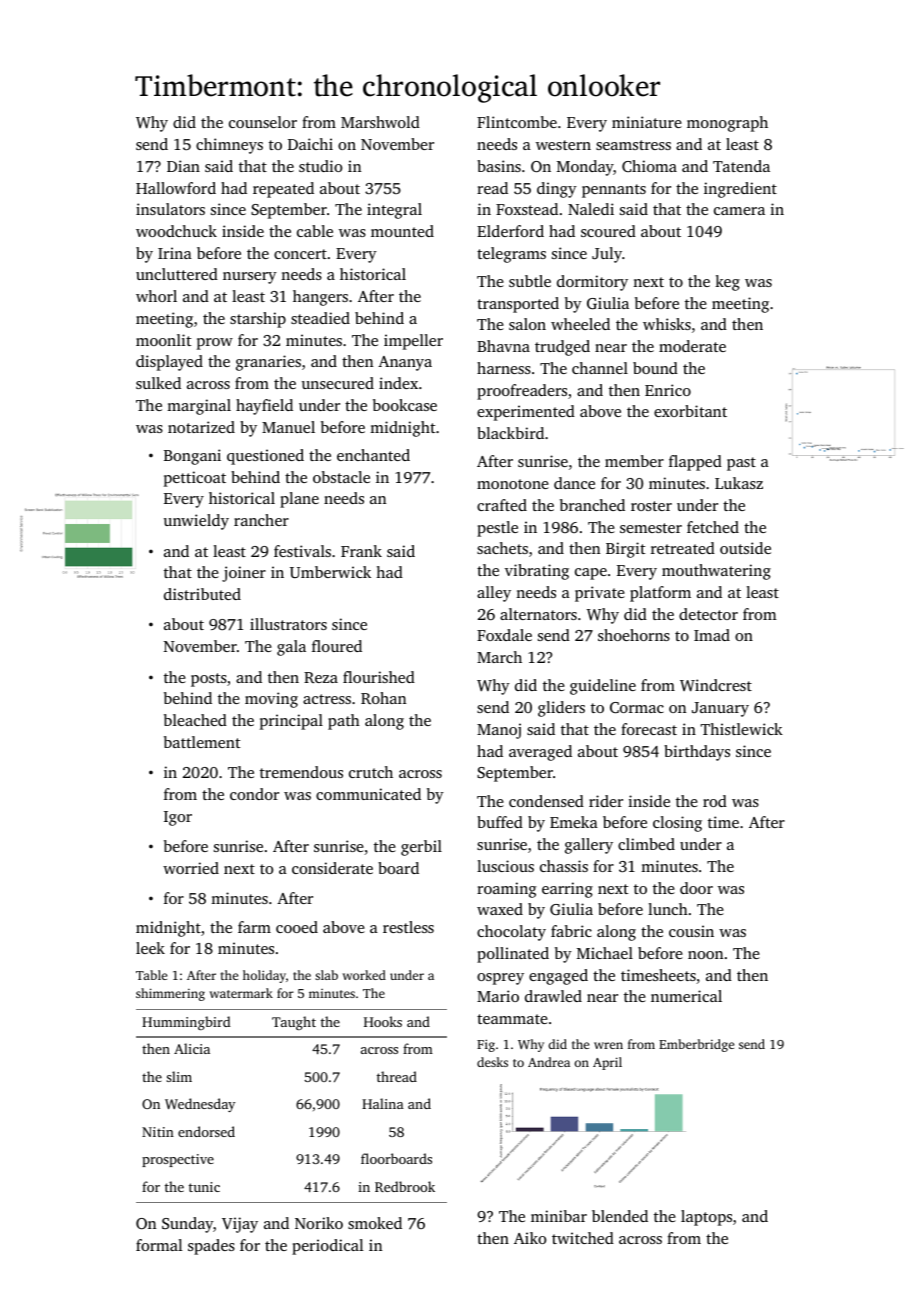 The width and height of the screenshot is (924, 1314). What do you see at coordinates (647, 122) in the screenshot?
I see `miniature` at bounding box center [647, 122].
